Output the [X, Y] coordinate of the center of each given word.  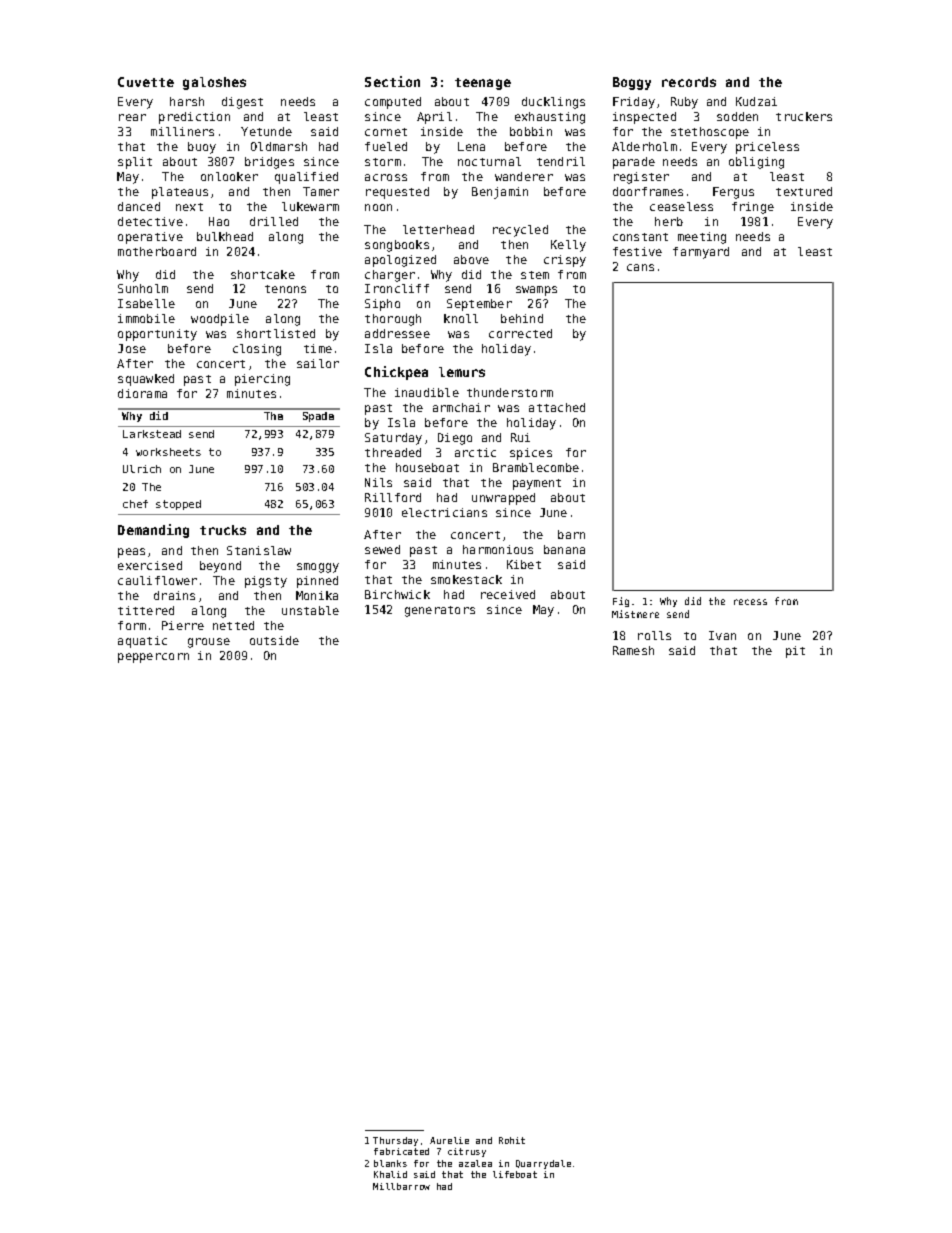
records [689, 82]
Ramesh [633, 650]
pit [795, 652]
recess [750, 602]
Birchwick [397, 594]
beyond [220, 567]
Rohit [512, 1140]
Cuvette [146, 82]
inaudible [427, 392]
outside [274, 640]
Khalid [390, 1174]
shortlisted [276, 333]
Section [392, 81]
